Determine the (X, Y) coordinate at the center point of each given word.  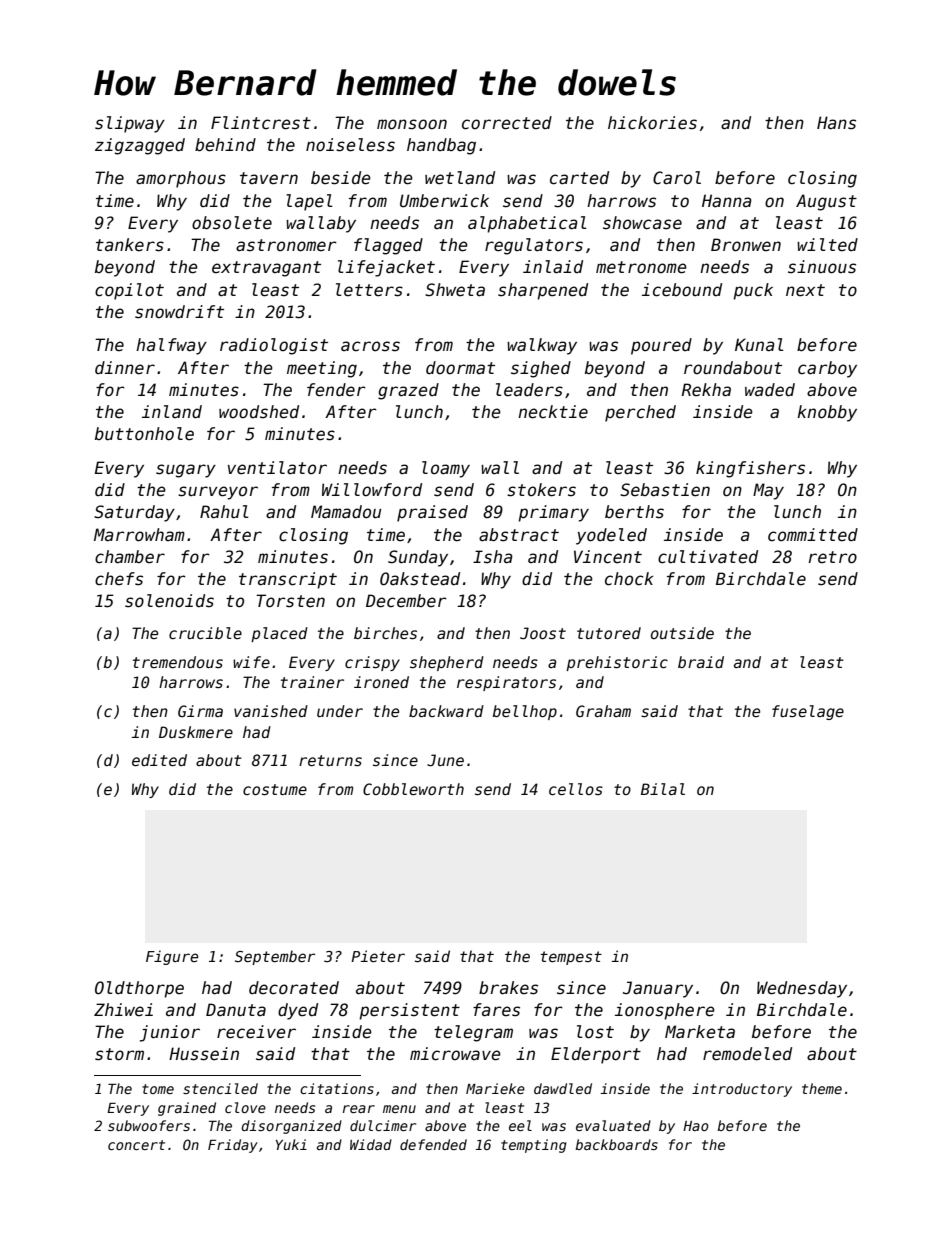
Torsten (290, 601)
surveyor (218, 493)
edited (159, 760)
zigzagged (140, 146)
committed (813, 535)
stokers (541, 490)
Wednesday (802, 989)
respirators (506, 683)
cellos (576, 789)
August (826, 202)
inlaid (553, 267)
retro (833, 557)
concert (136, 1145)
